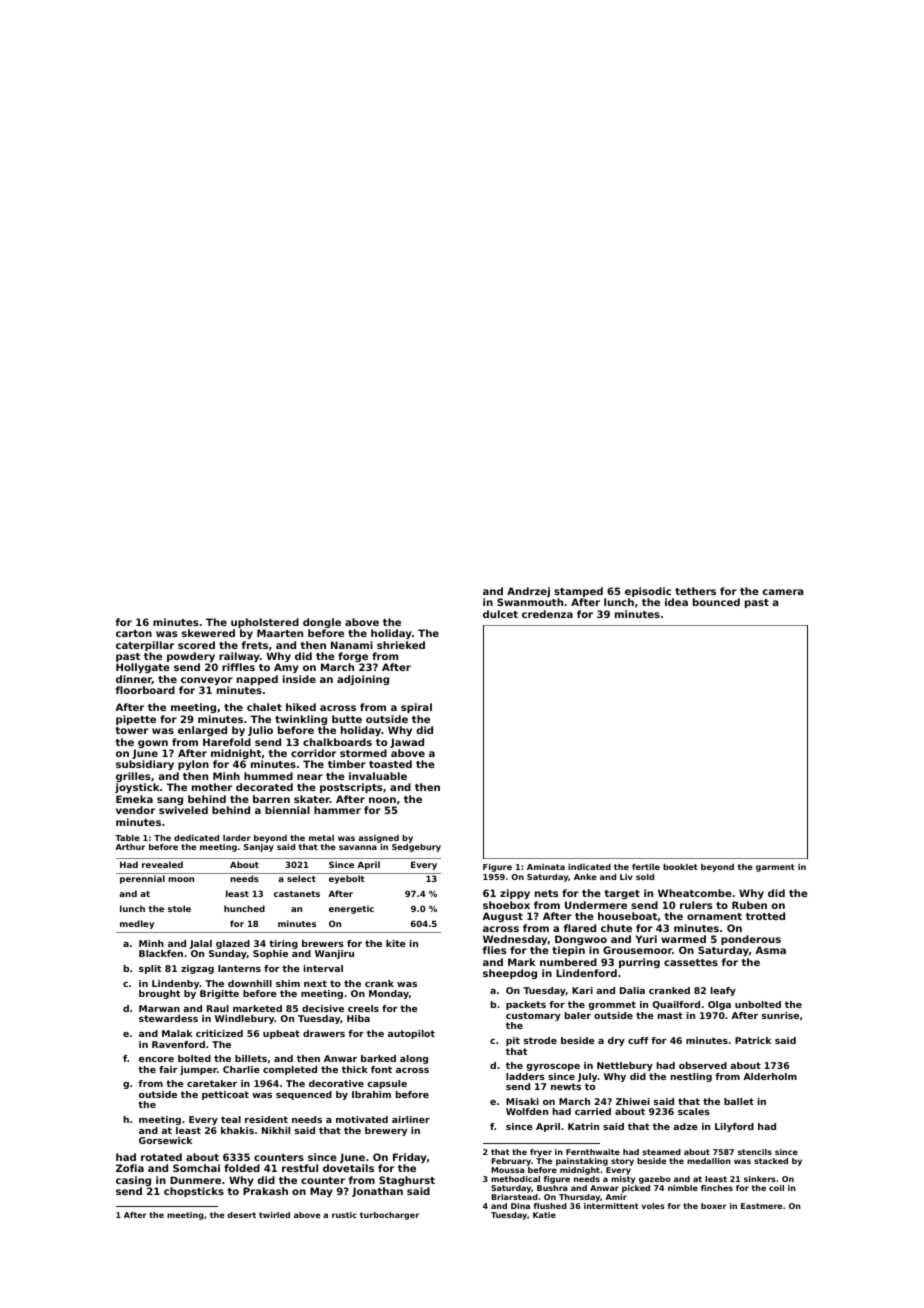  What do you see at coordinates (127, 838) in the screenshot?
I see `Table` at bounding box center [127, 838].
